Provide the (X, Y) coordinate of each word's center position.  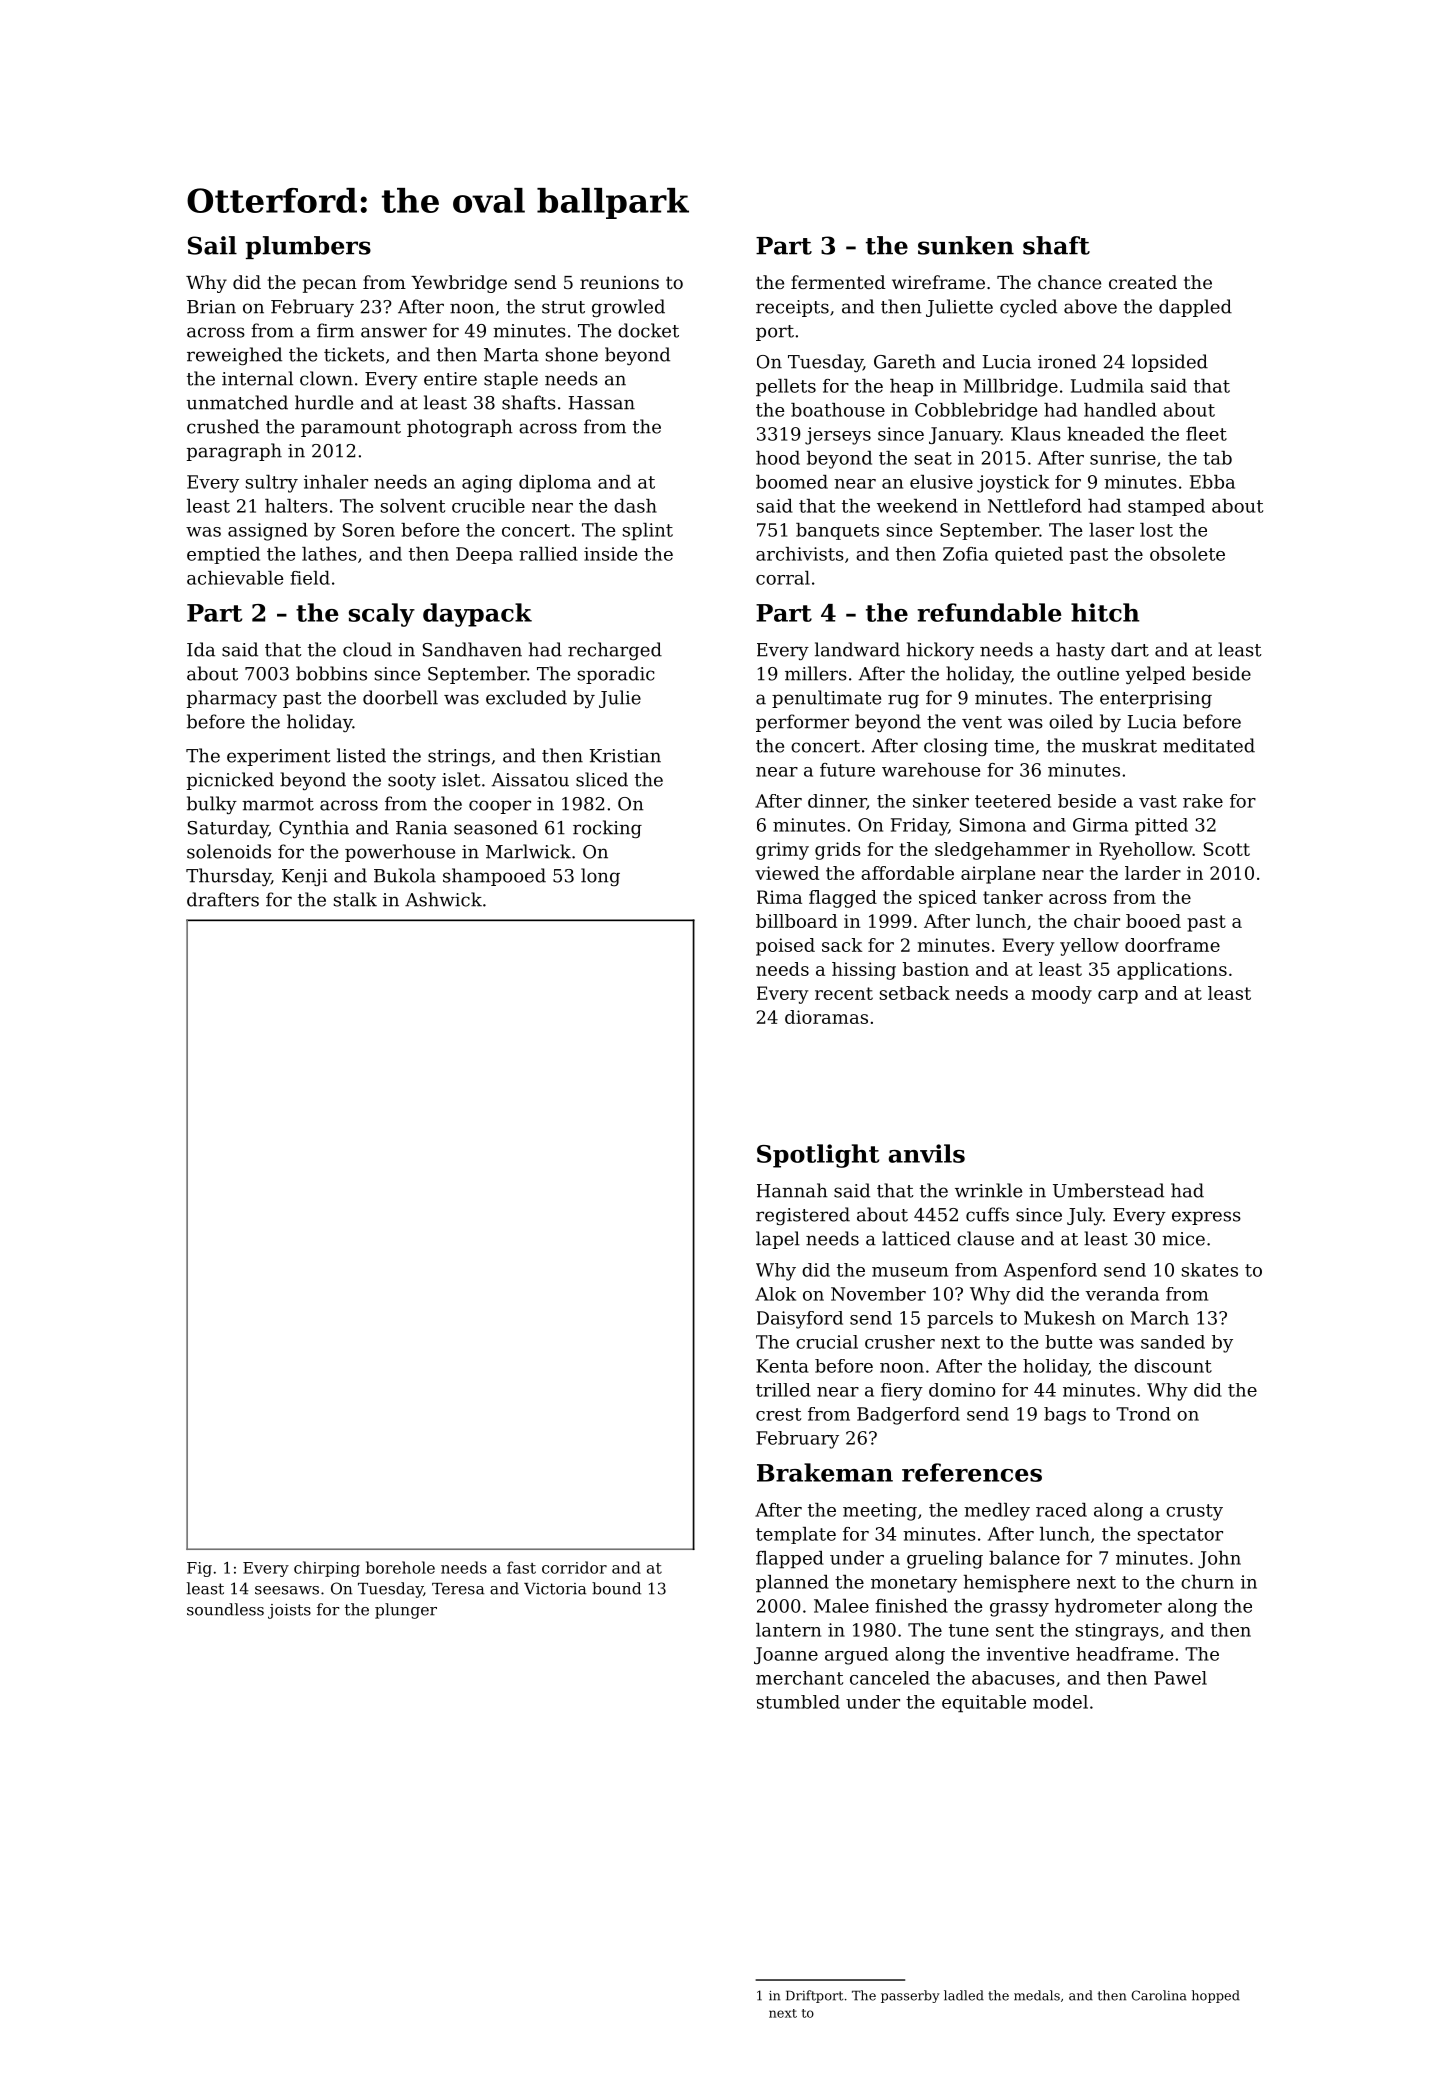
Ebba (1212, 482)
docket (648, 330)
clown (326, 378)
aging (487, 484)
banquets (837, 531)
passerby (910, 1996)
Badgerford (908, 1416)
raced (1061, 1510)
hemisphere (1017, 1584)
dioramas (826, 1017)
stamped (1166, 507)
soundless (225, 1609)
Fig (199, 1569)
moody (1062, 995)
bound (616, 1588)
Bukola (405, 875)
